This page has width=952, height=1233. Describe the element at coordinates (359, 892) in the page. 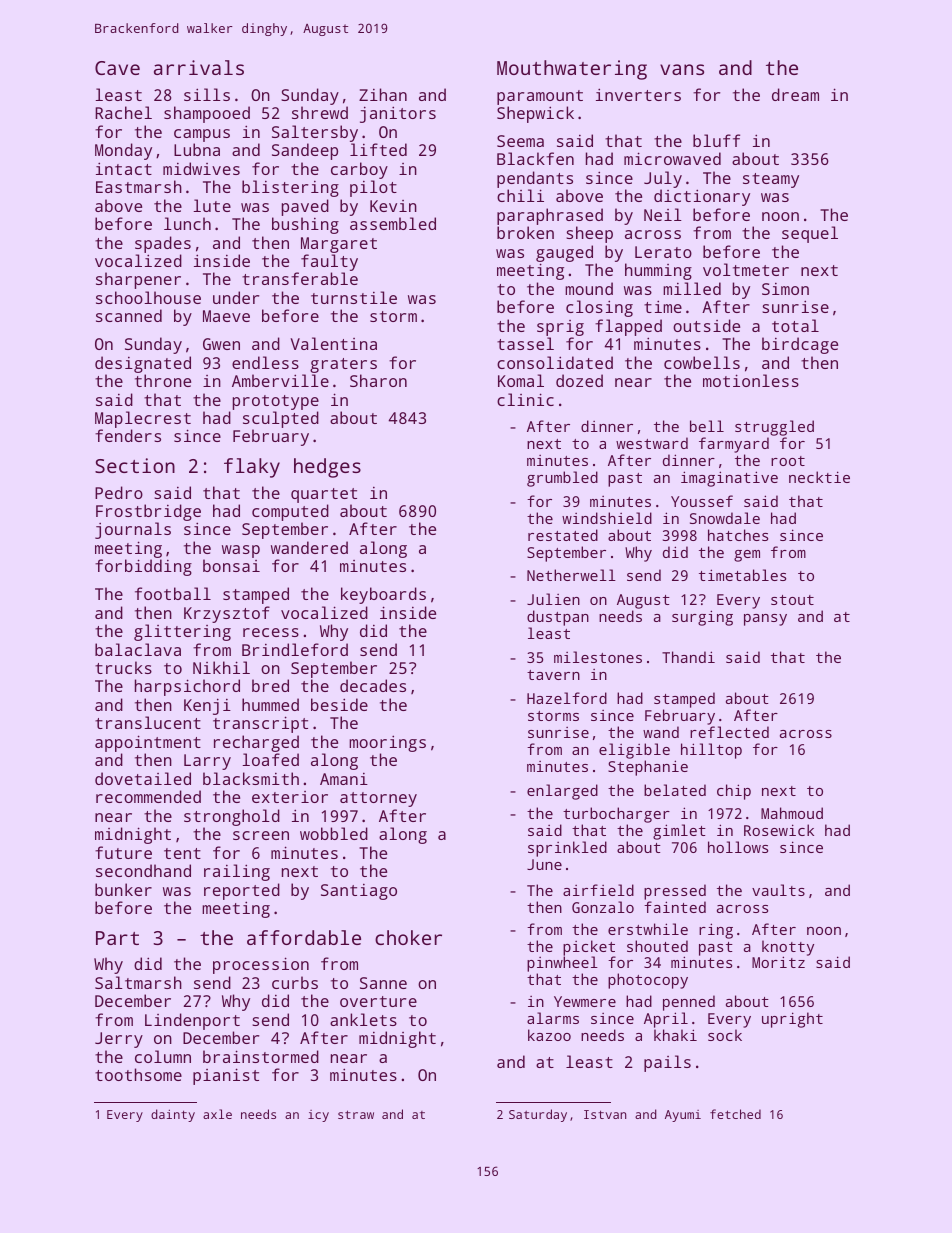

I see `Santiago` at that location.
